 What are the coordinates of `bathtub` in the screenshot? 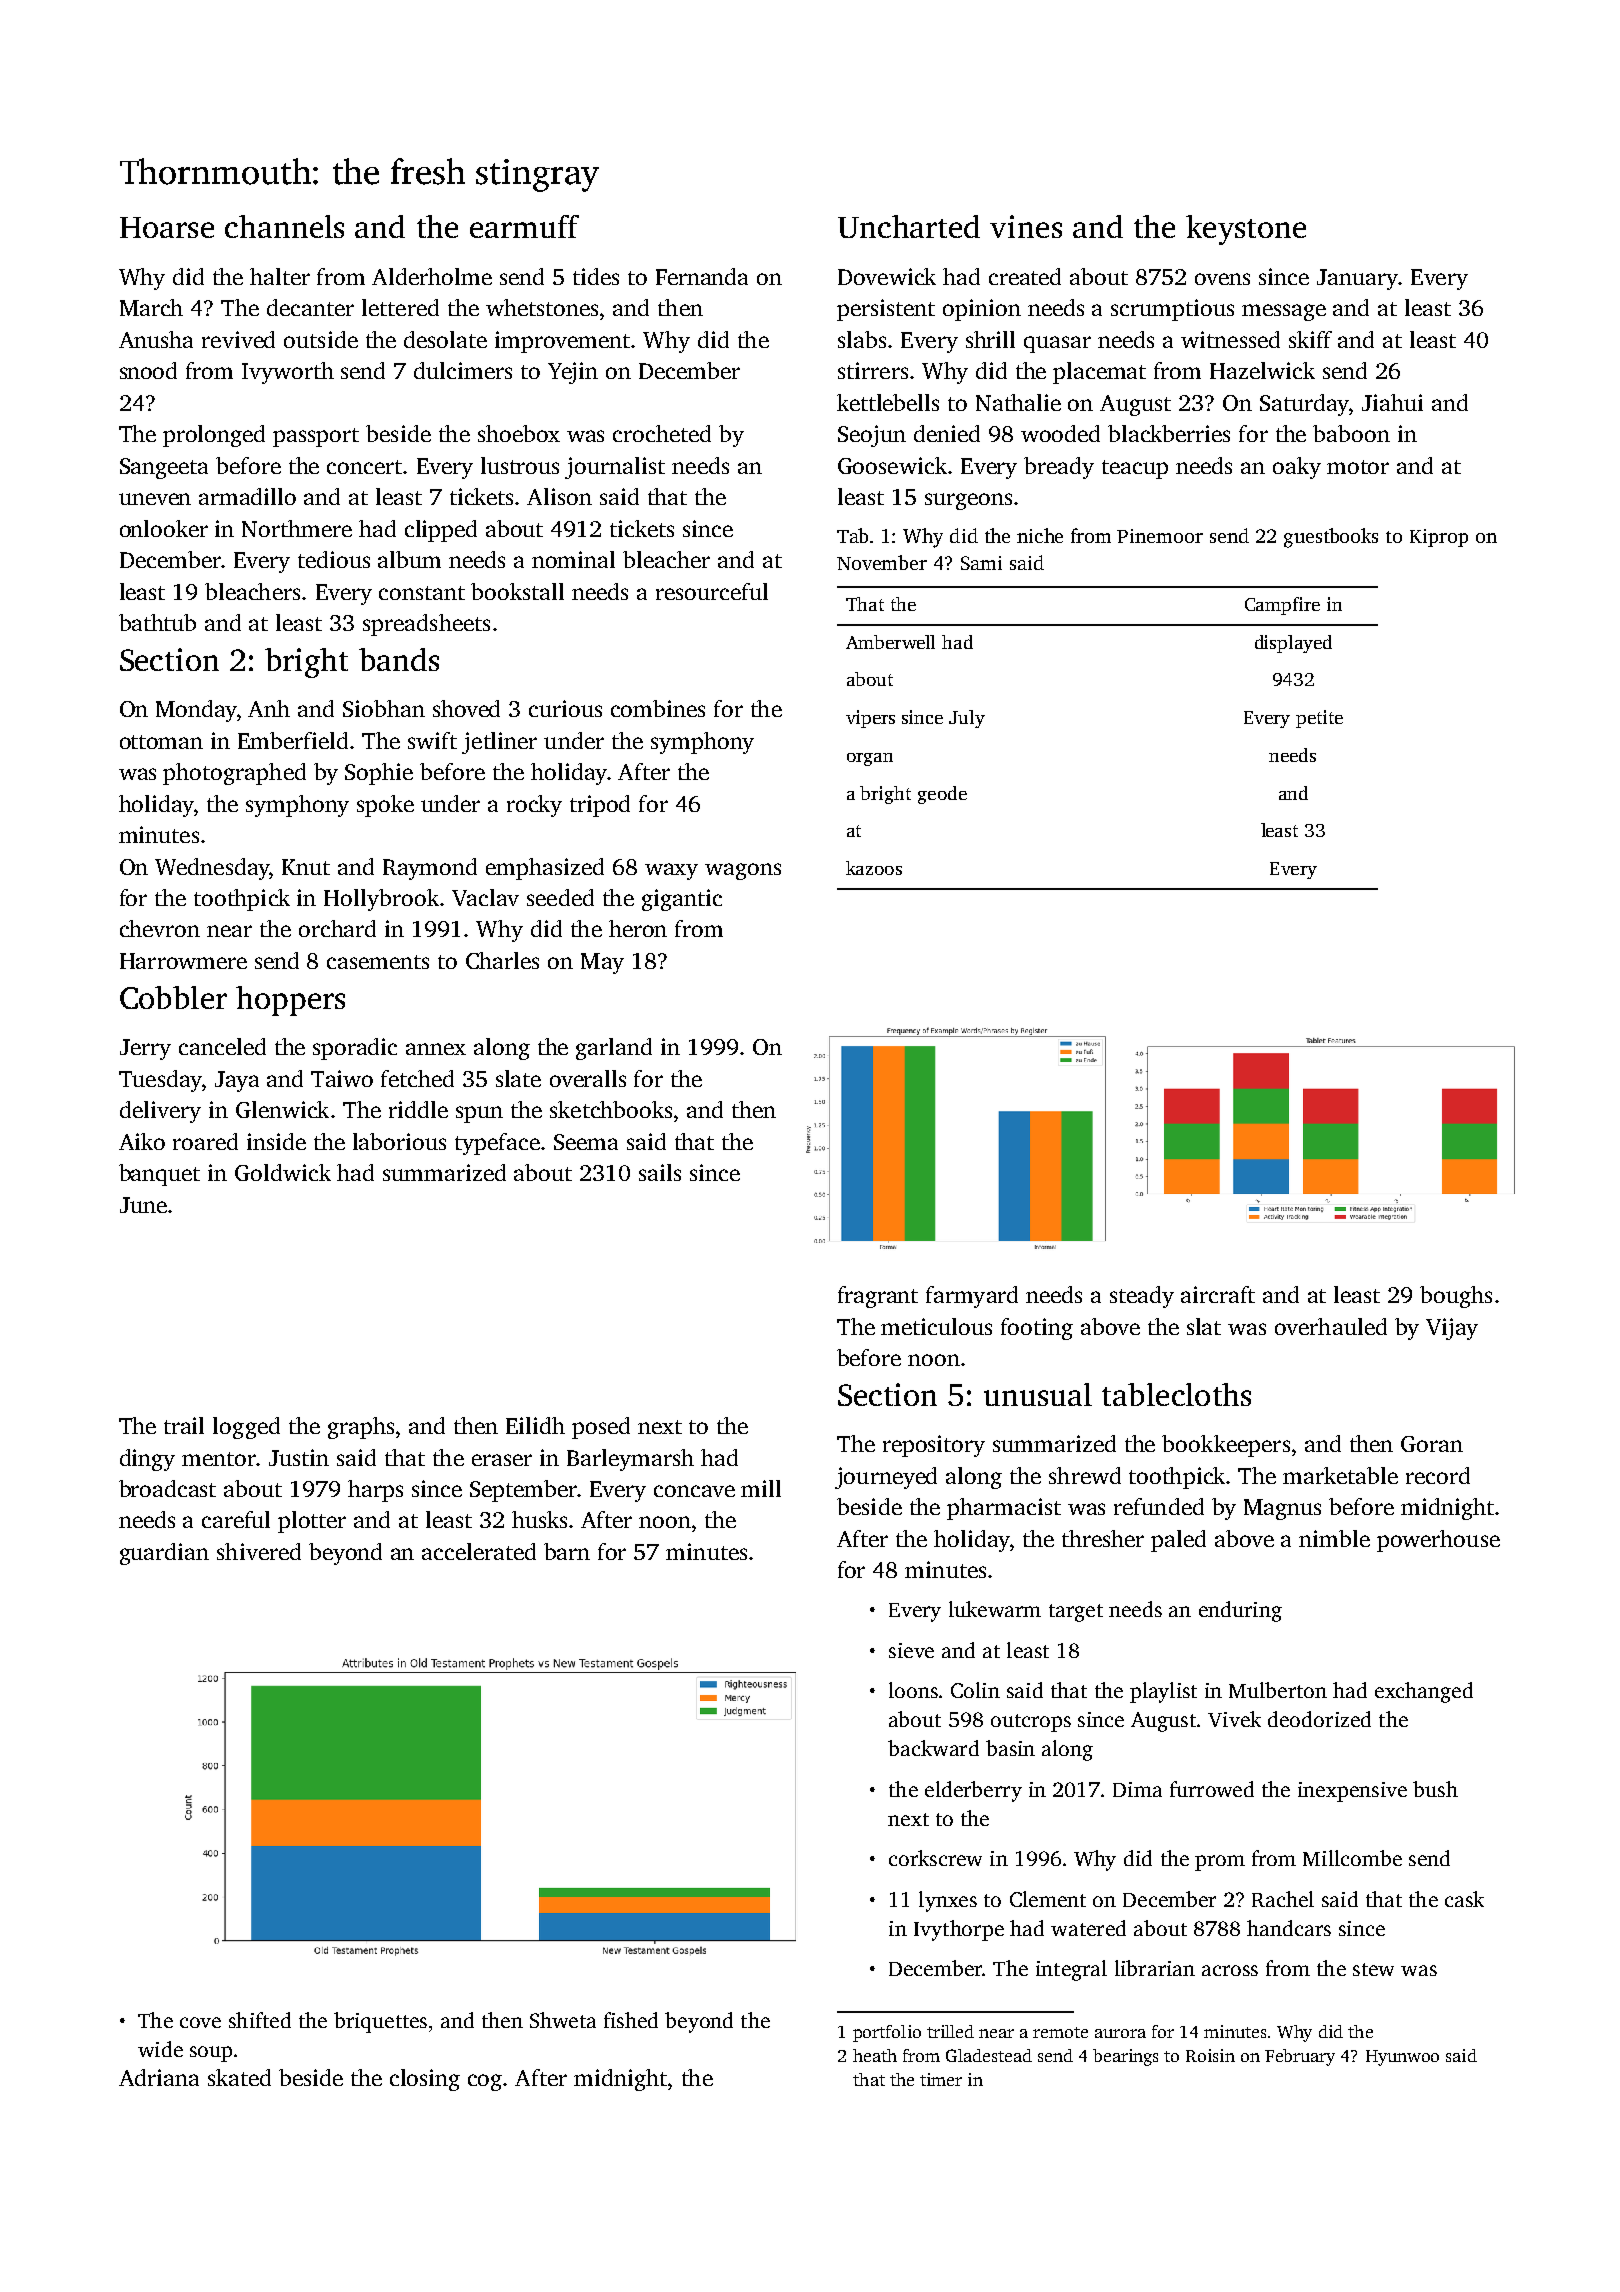 It's located at (157, 622).
